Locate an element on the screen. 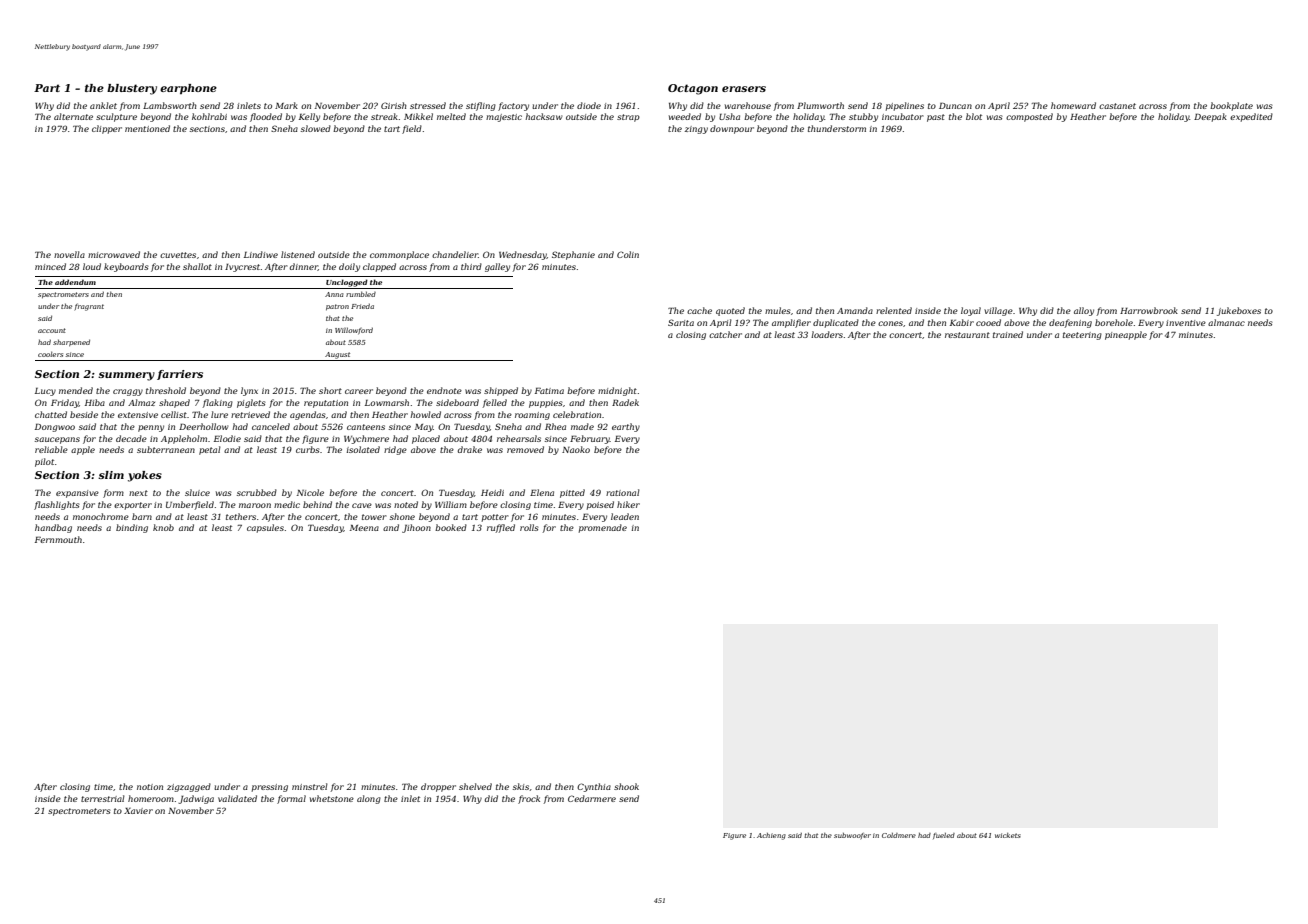 The height and width of the screenshot is (924, 1308). bookplate is located at coordinates (1231, 106).
